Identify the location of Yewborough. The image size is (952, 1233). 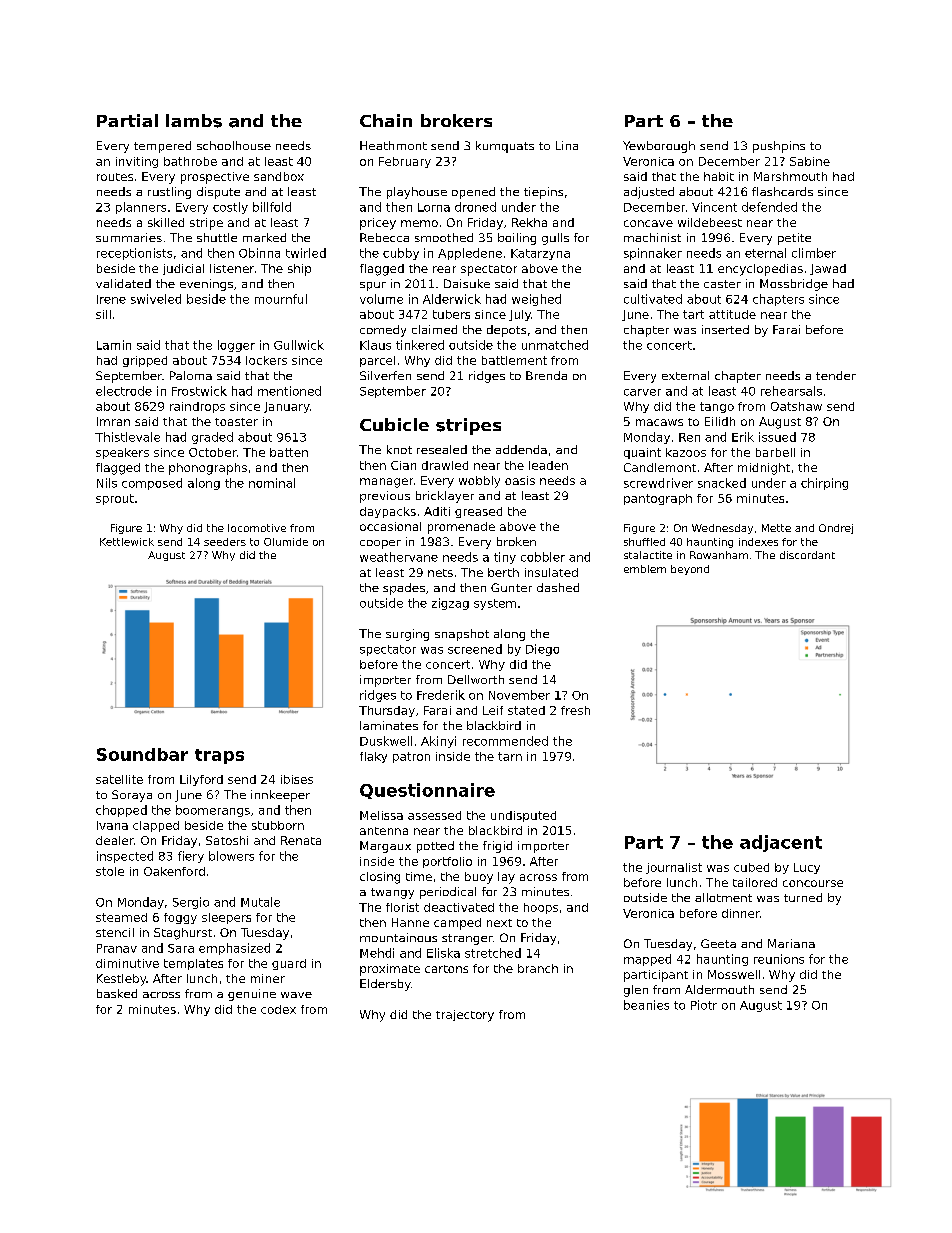
(659, 147).
